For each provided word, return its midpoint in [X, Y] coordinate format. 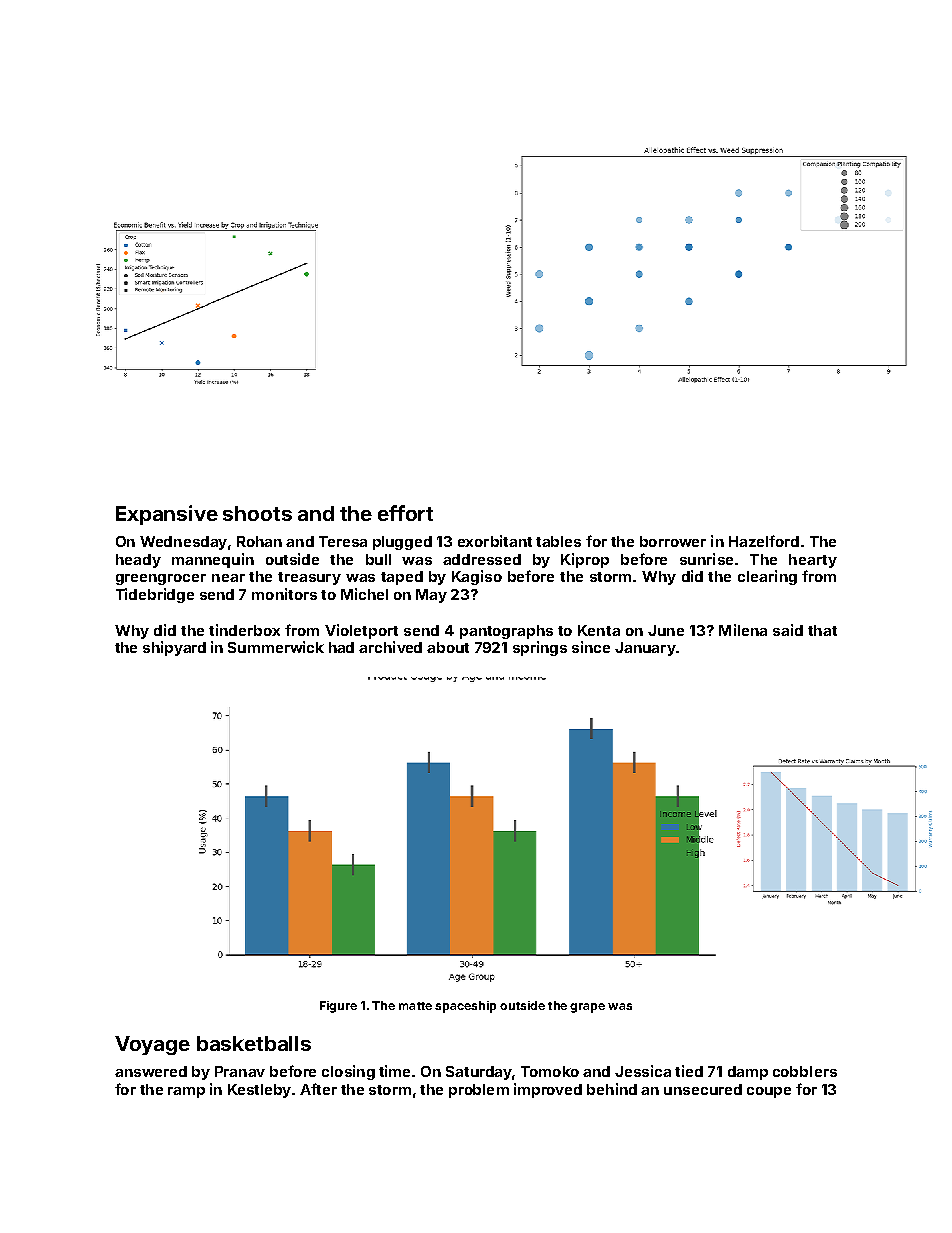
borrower [673, 541]
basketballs [254, 1043]
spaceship [465, 1007]
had [341, 647]
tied [689, 1071]
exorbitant [495, 541]
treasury [309, 578]
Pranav [240, 1071]
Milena [743, 630]
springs [540, 648]
